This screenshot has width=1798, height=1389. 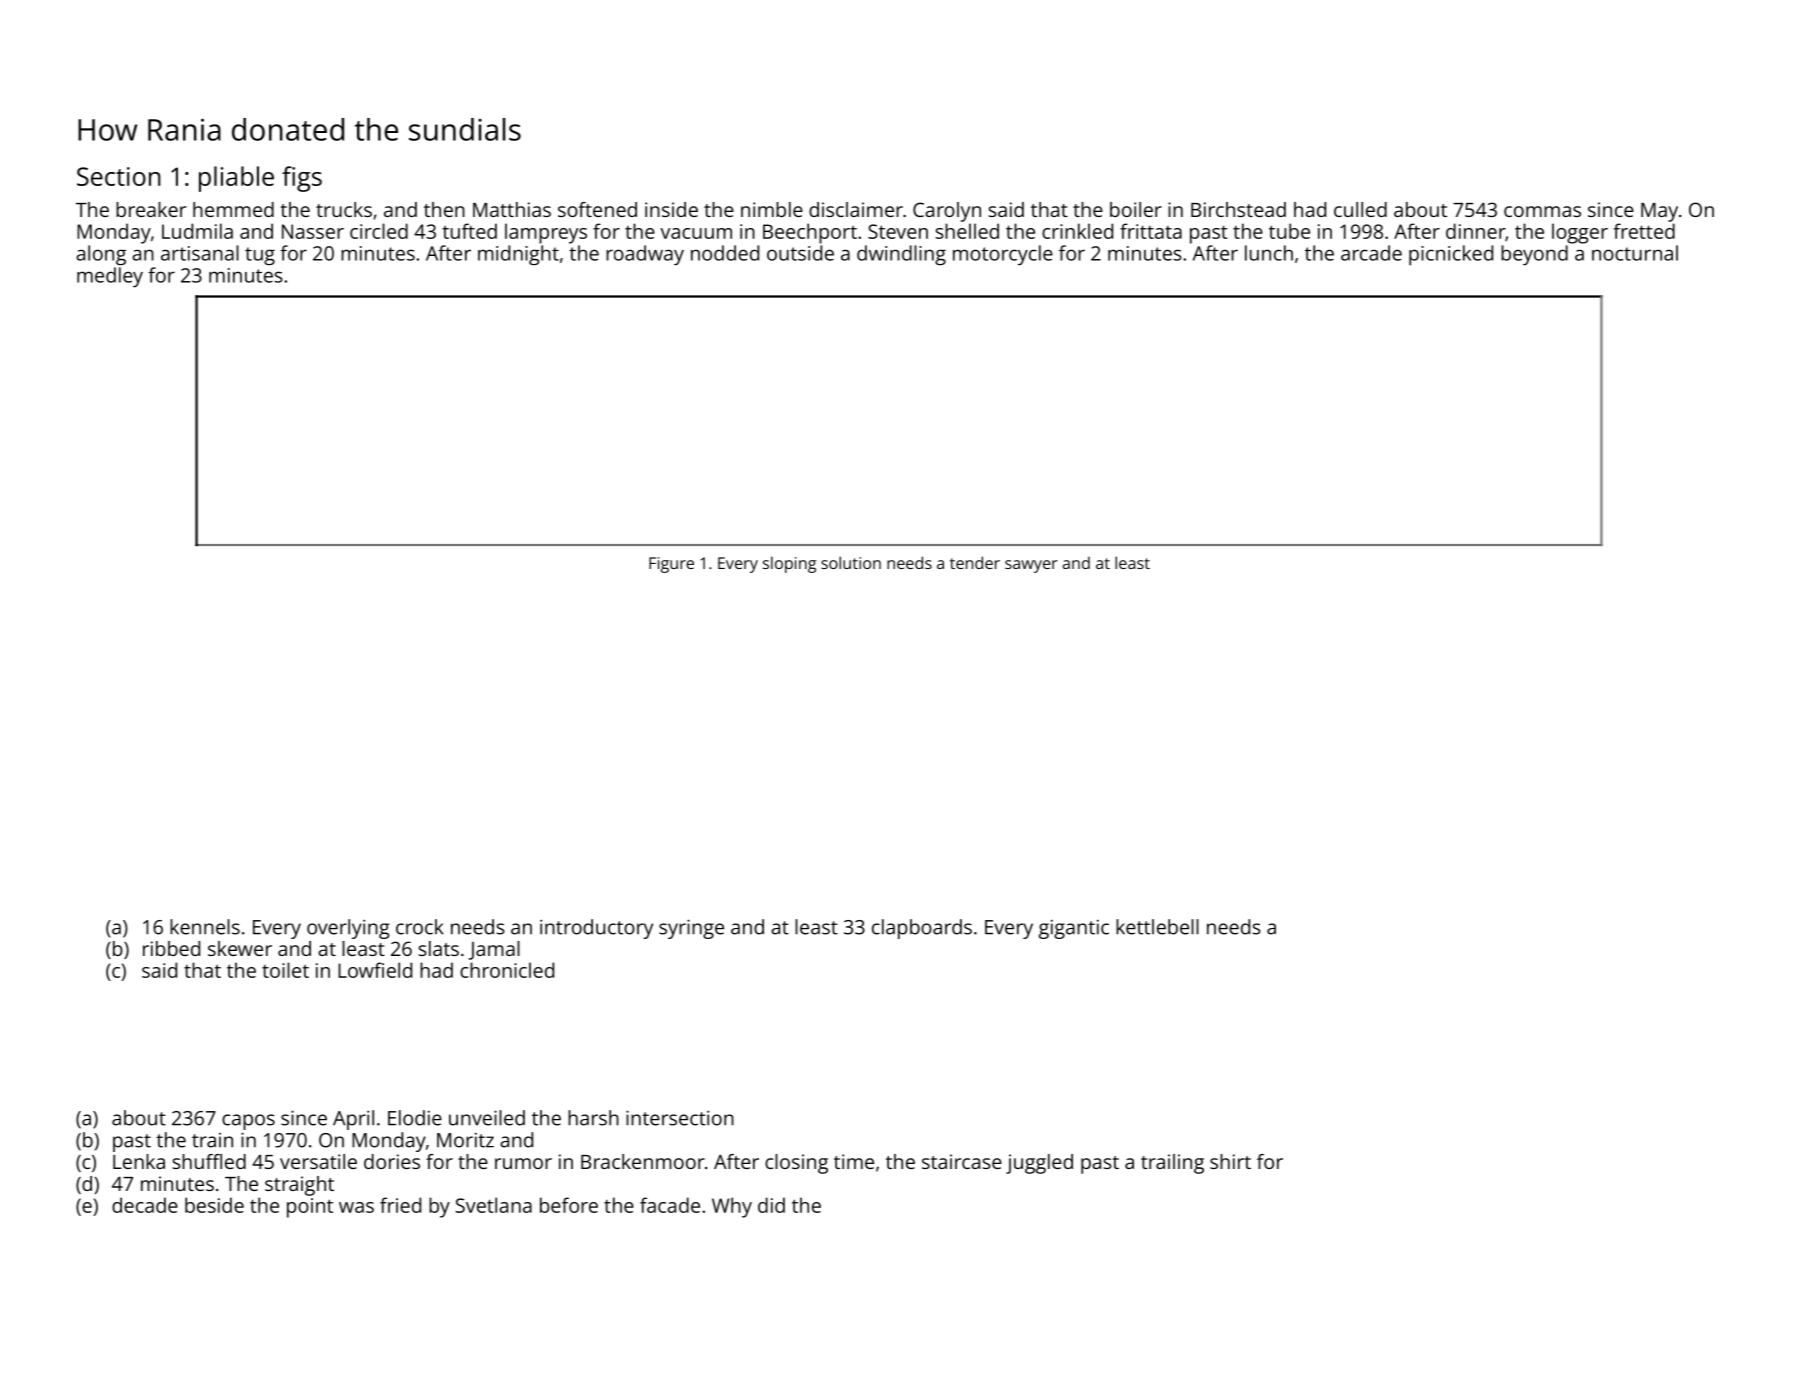 What do you see at coordinates (205, 927) in the screenshot?
I see `kennels` at bounding box center [205, 927].
